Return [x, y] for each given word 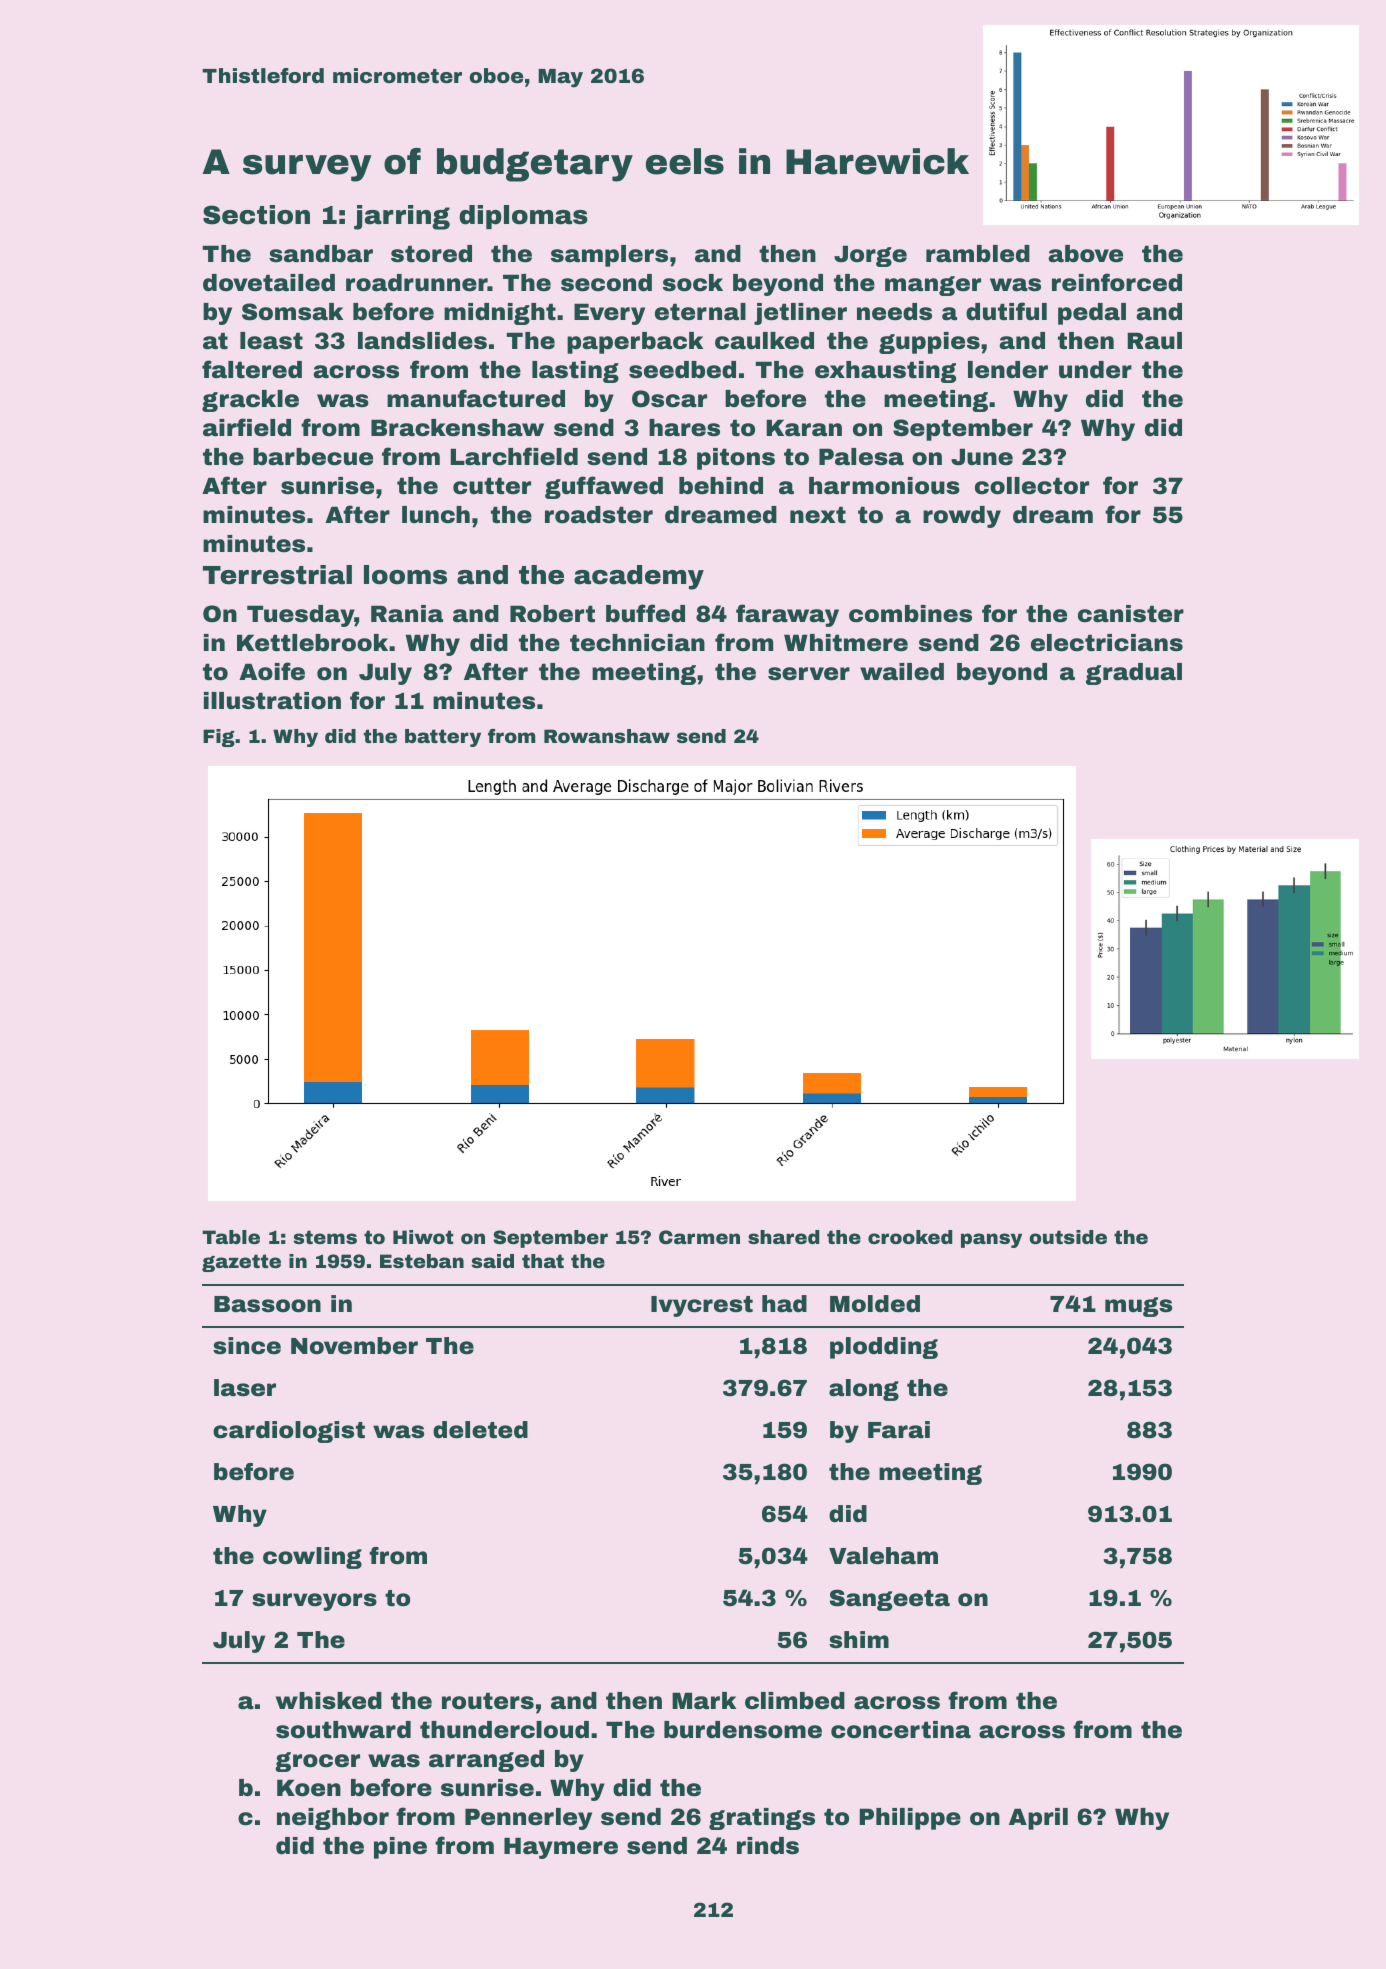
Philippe [910, 1819]
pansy [991, 1240]
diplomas [523, 217]
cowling [312, 1558]
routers [488, 1701]
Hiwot [423, 1237]
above [1085, 254]
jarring [402, 217]
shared [783, 1237]
